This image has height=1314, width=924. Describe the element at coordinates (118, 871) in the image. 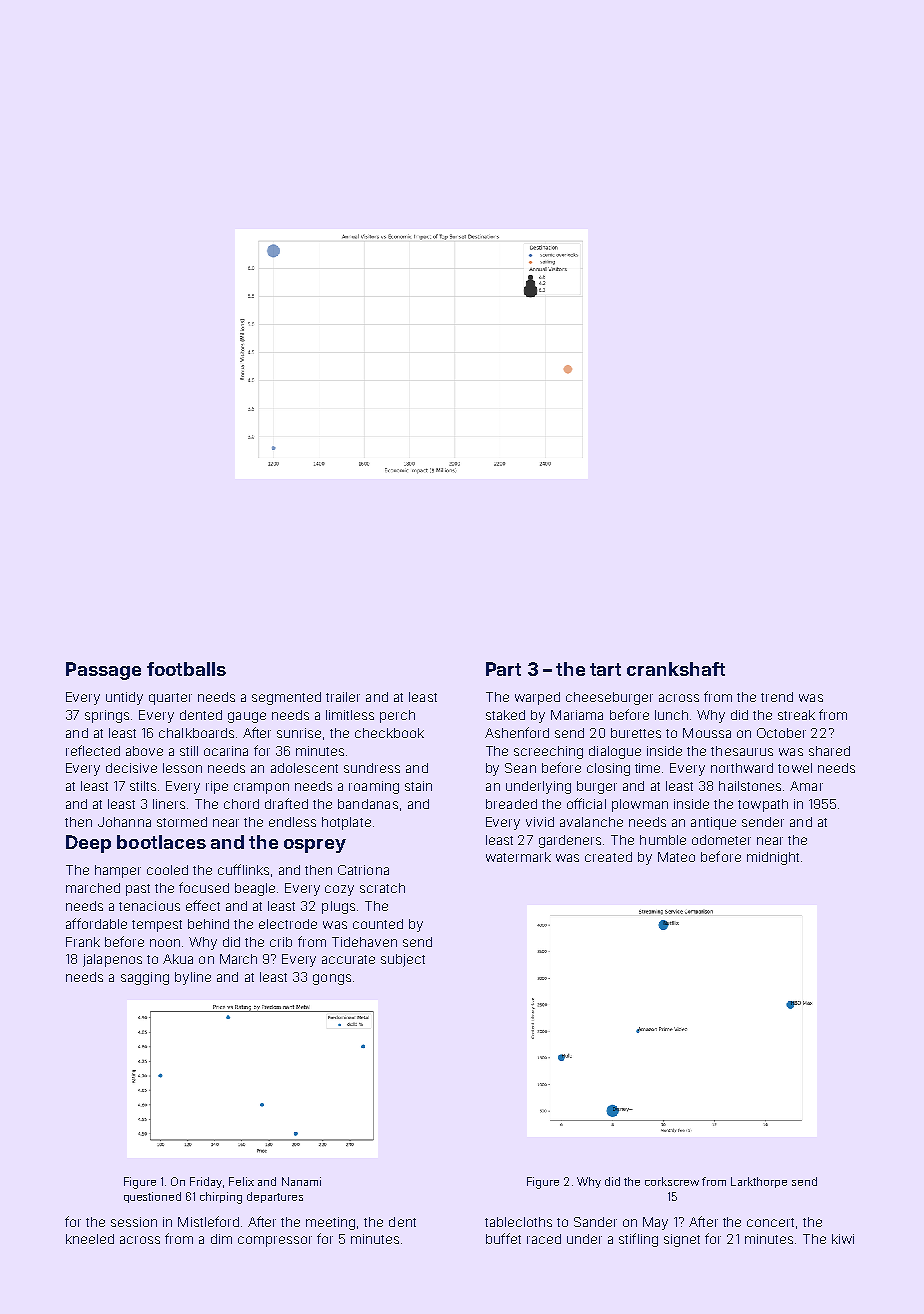

I see `hamper` at that location.
